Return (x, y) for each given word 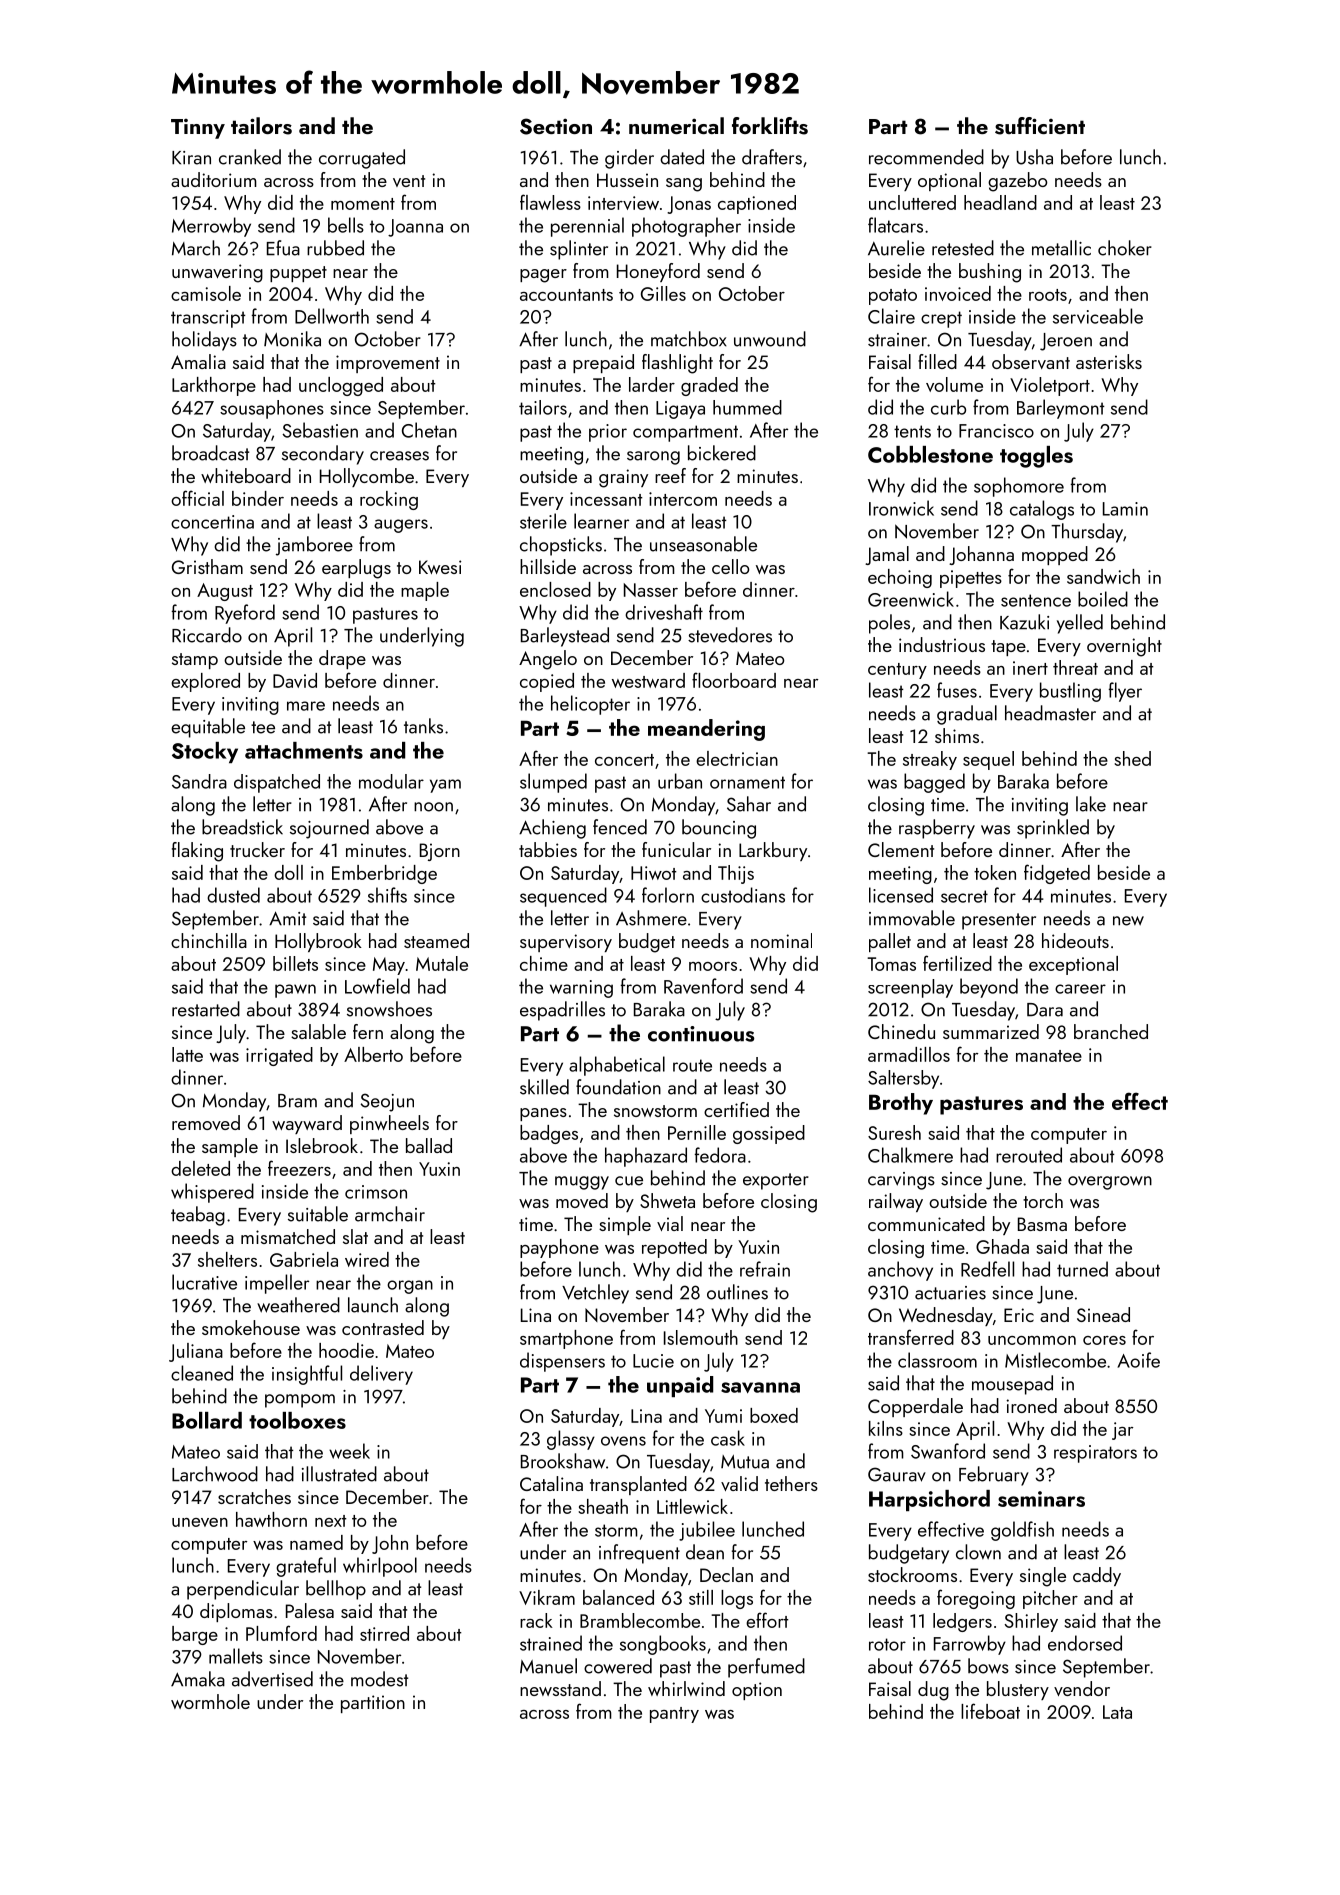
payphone (559, 1248)
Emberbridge (384, 874)
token (995, 872)
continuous (701, 1034)
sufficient (1040, 126)
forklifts (770, 126)
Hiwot (654, 873)
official (197, 498)
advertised (272, 1679)
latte (187, 1054)
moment (363, 204)
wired (367, 1259)
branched (1111, 1031)
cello (730, 566)
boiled (1103, 599)
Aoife (1138, 1360)
